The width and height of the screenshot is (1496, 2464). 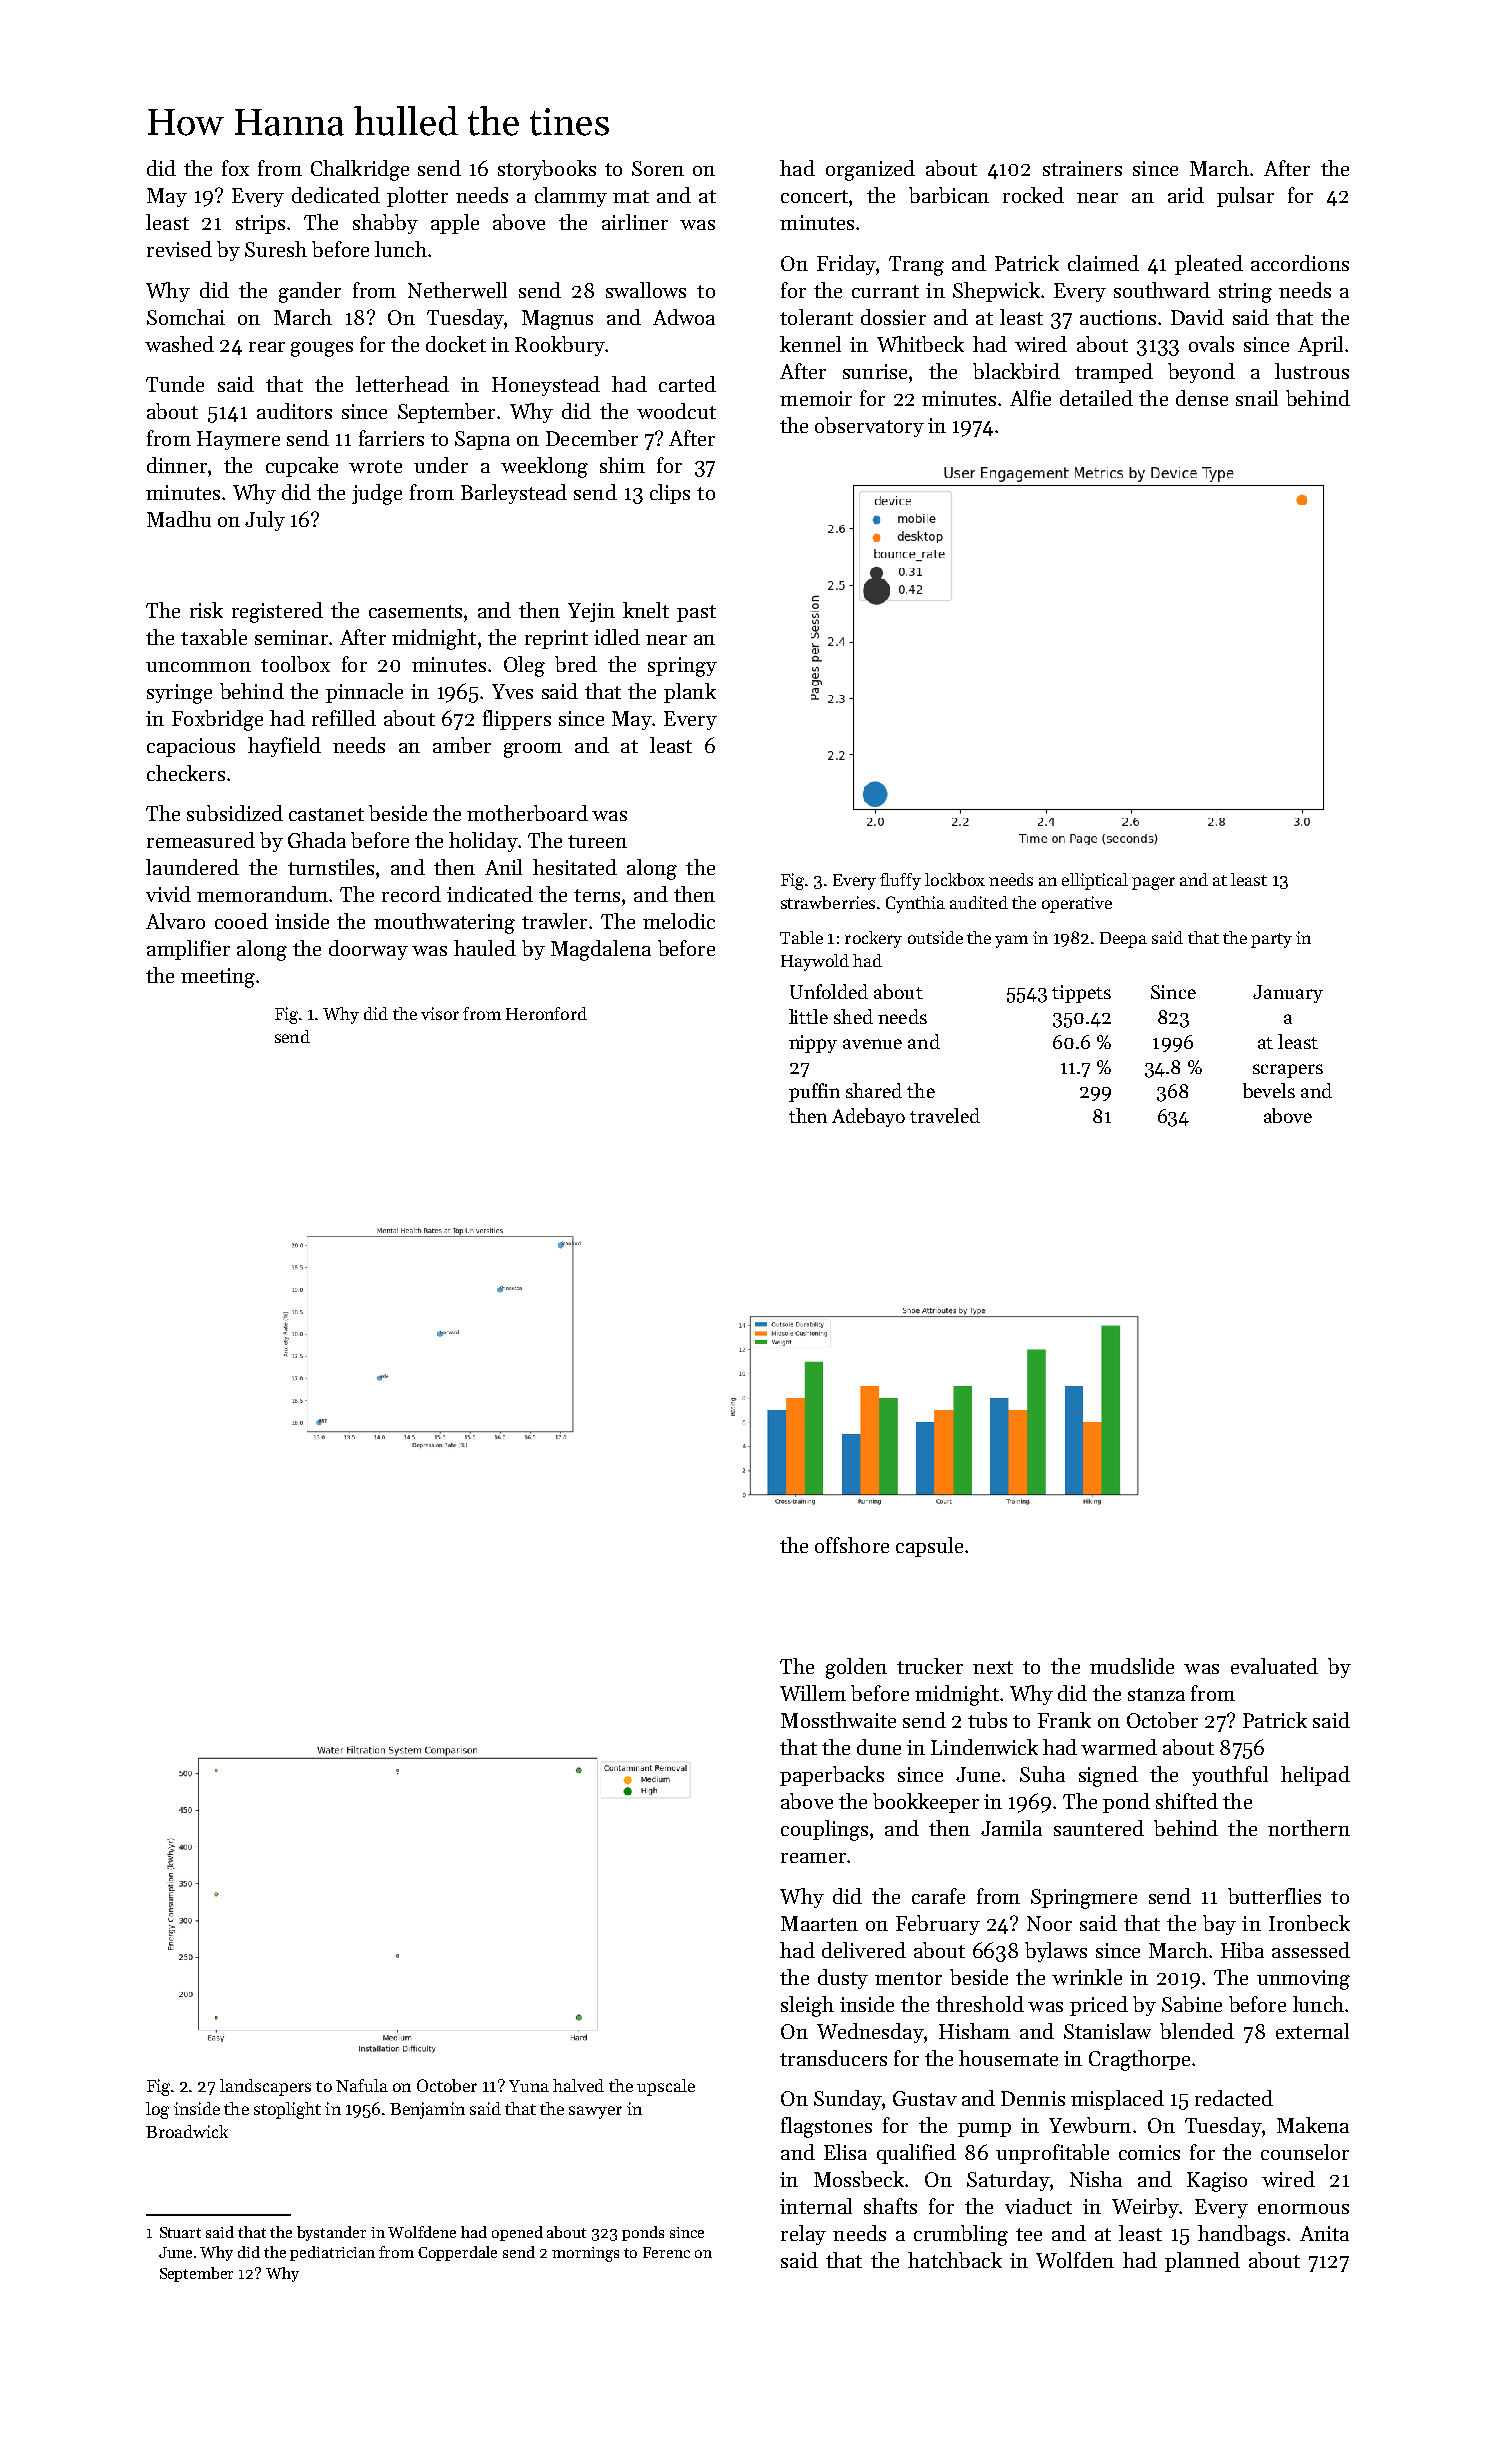 I want to click on meeting, so click(x=218, y=978).
